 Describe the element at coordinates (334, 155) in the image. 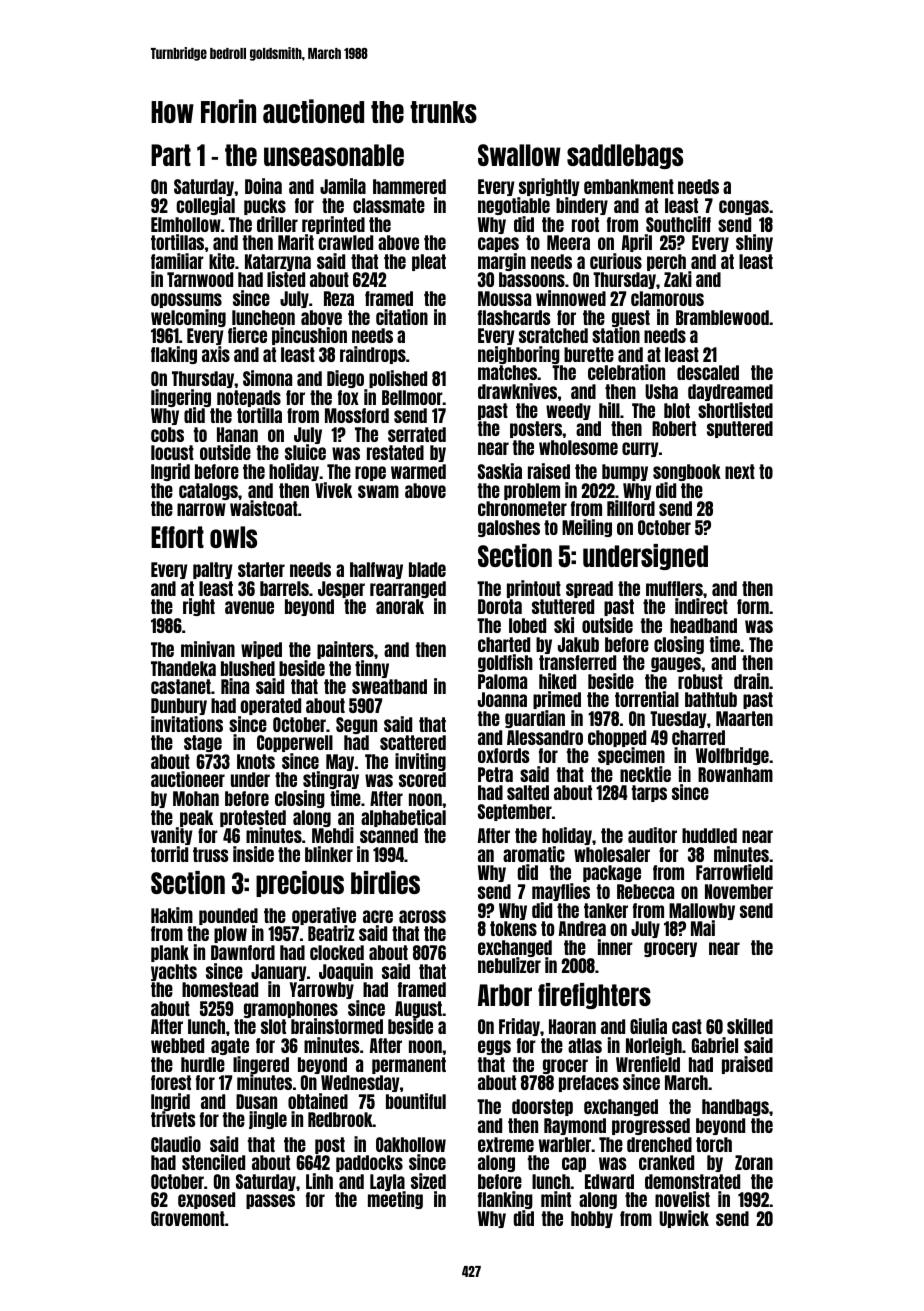

I see `unseasonable` at that location.
